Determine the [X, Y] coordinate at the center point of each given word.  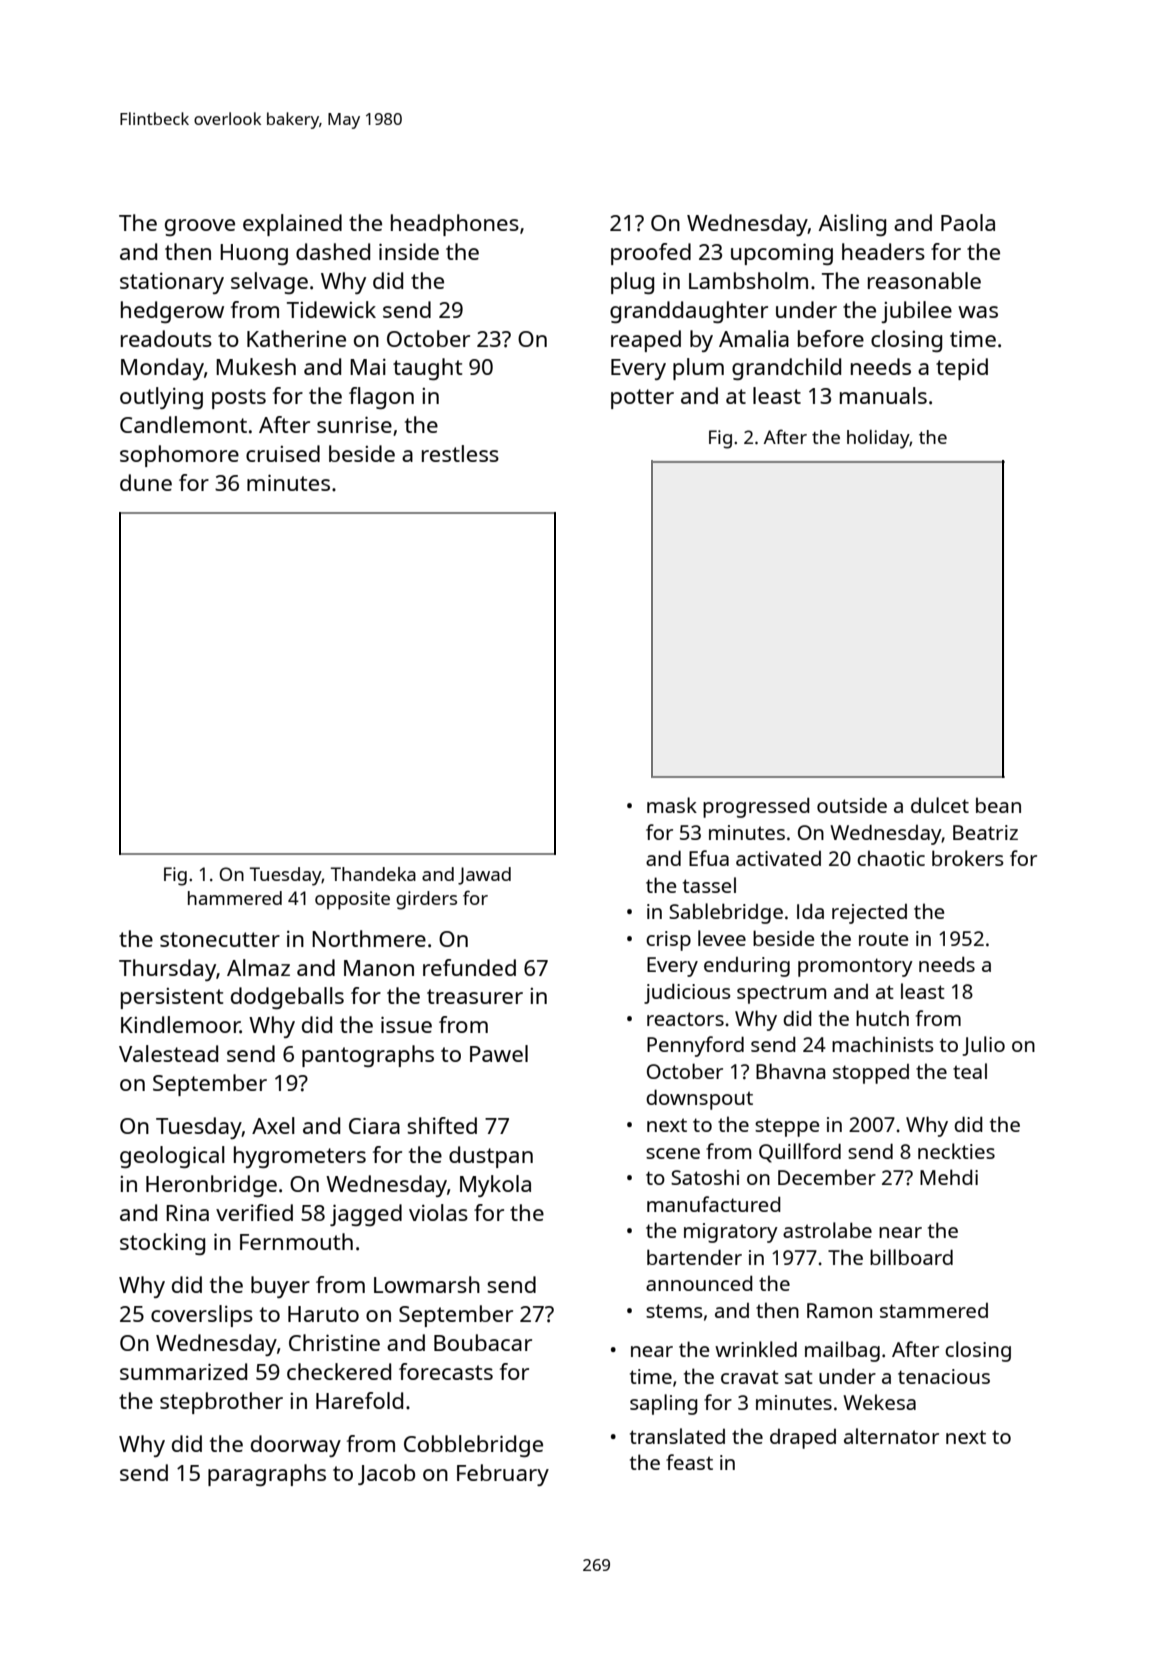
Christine [334, 1342]
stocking [162, 1244]
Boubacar [483, 1342]
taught [427, 369]
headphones [455, 225]
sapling [664, 1404]
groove [200, 227]
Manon [379, 968]
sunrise [354, 424]
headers [883, 251]
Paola [968, 222]
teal [970, 1071]
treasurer [475, 996]
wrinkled [756, 1349]
